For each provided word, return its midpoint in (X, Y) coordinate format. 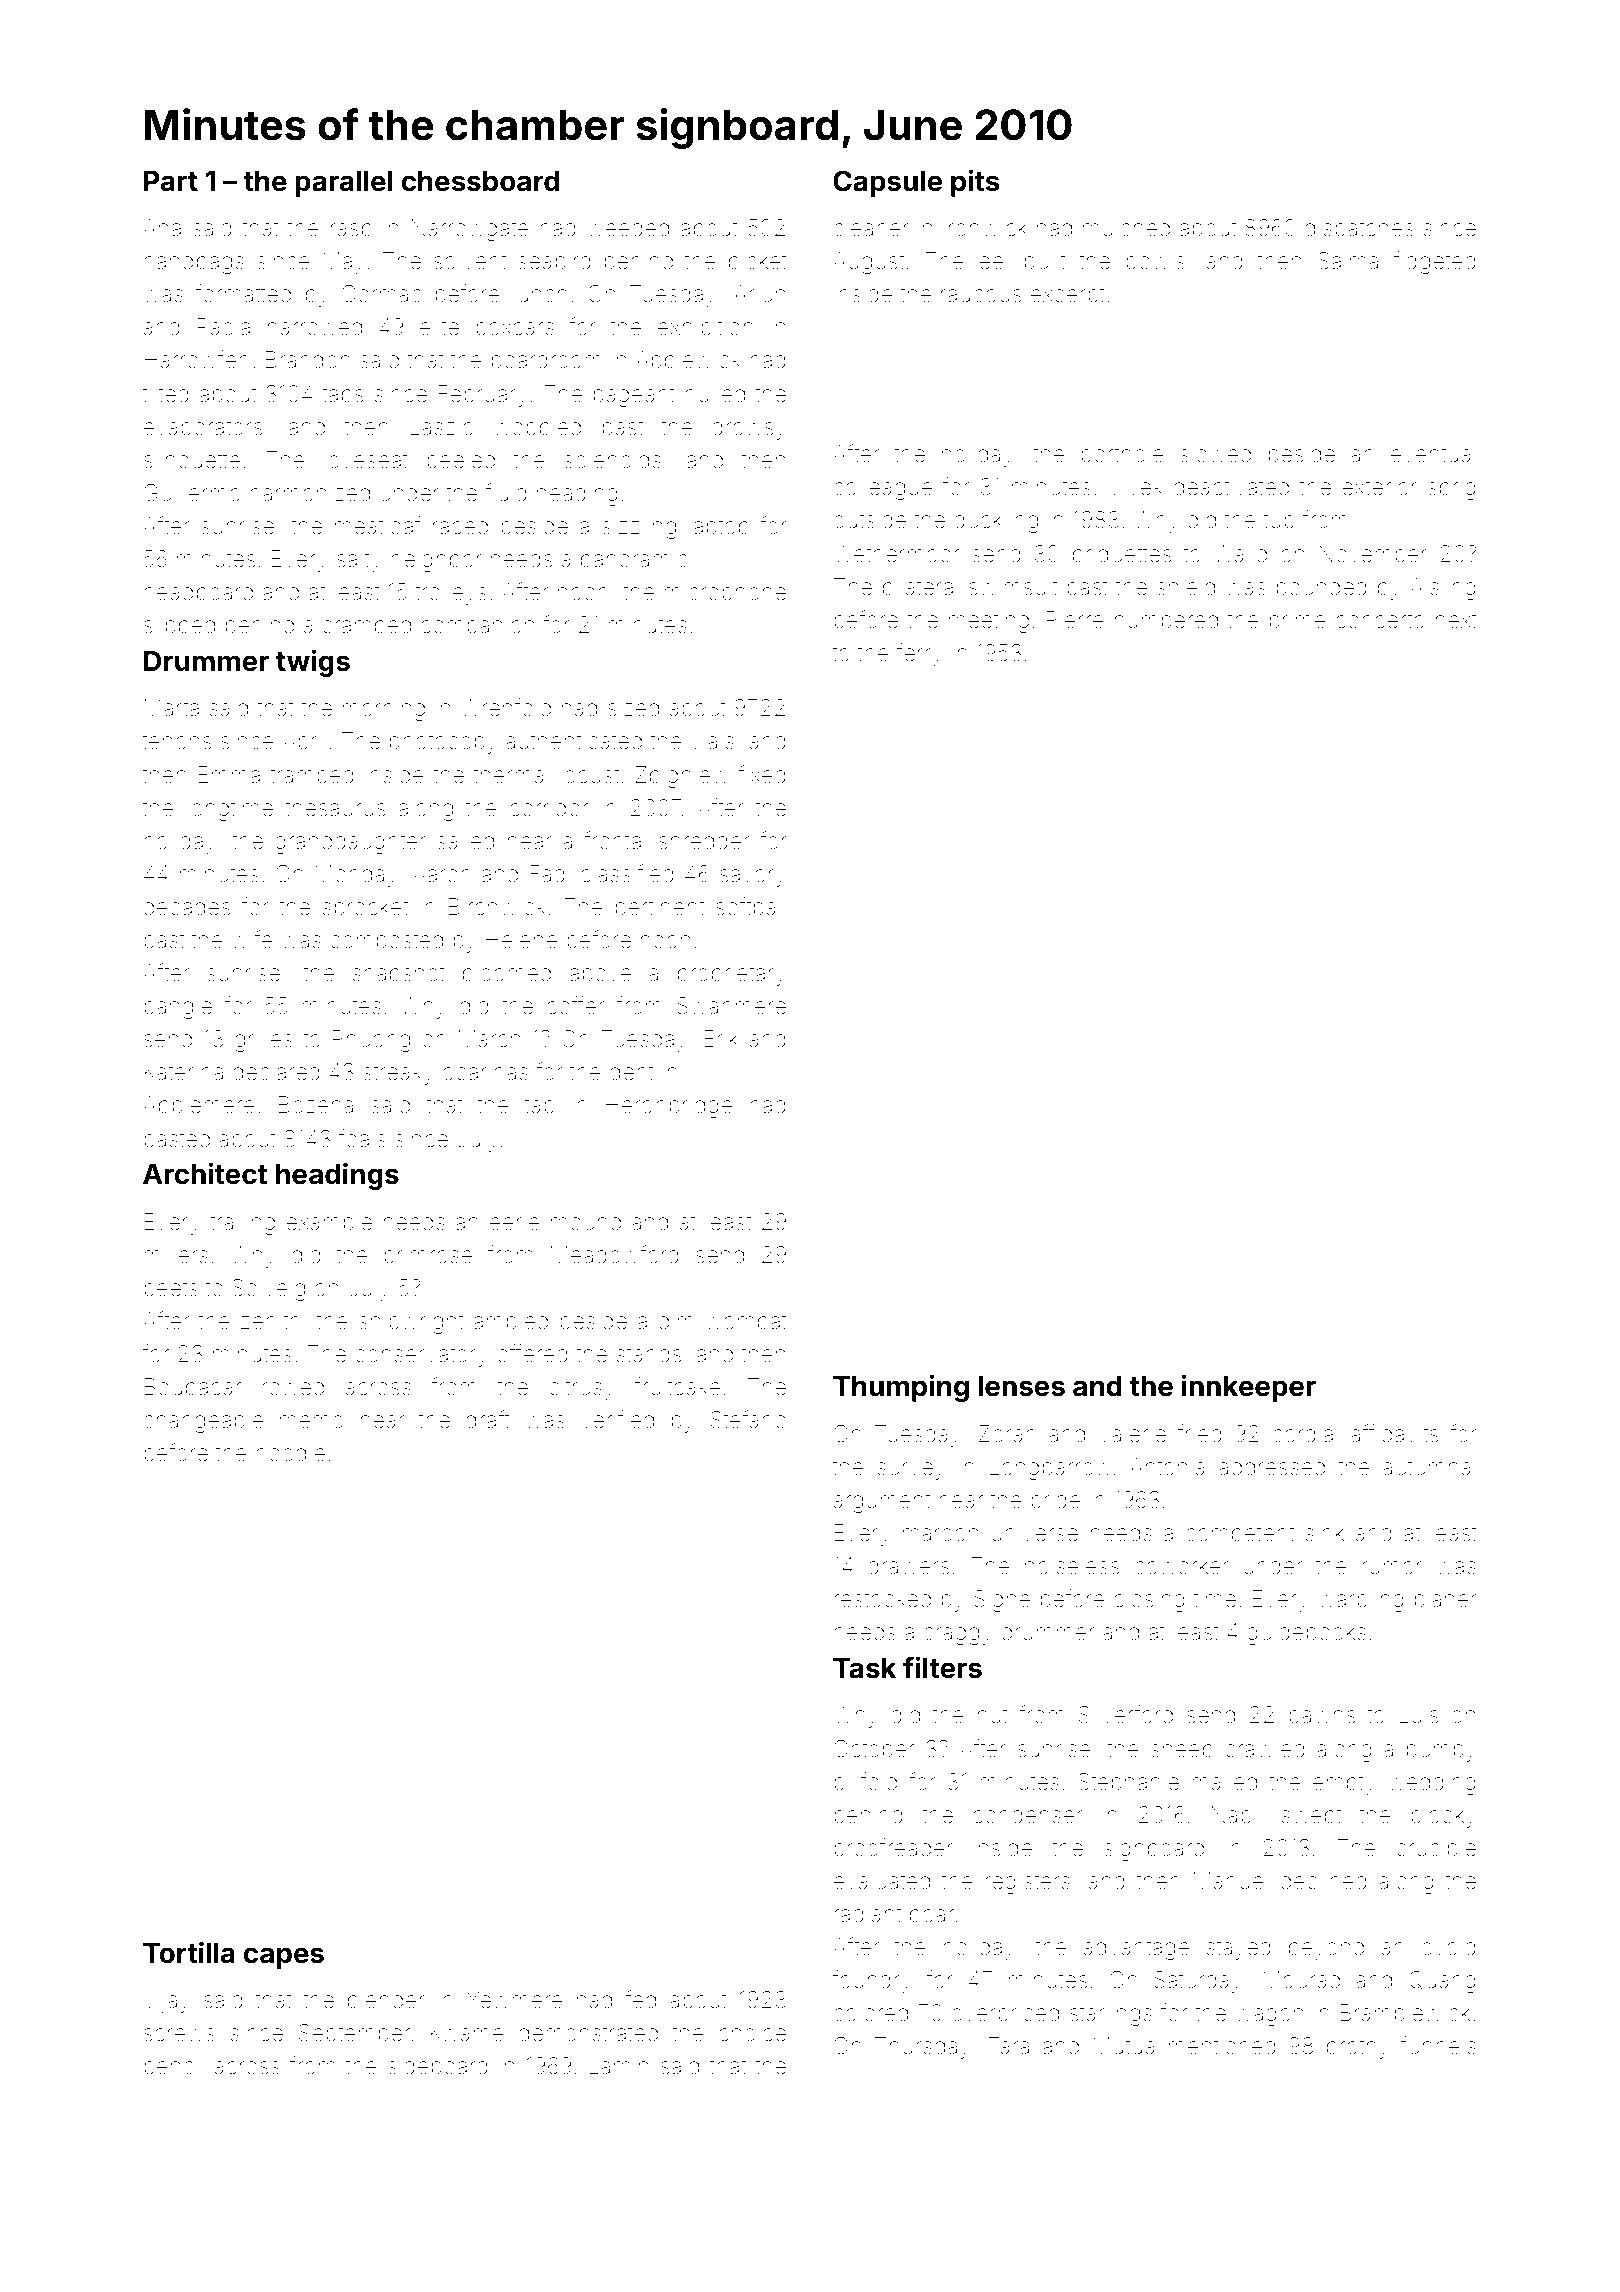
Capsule (887, 183)
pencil (173, 2068)
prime (1298, 622)
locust (589, 775)
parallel (343, 184)
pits (975, 183)
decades (187, 907)
